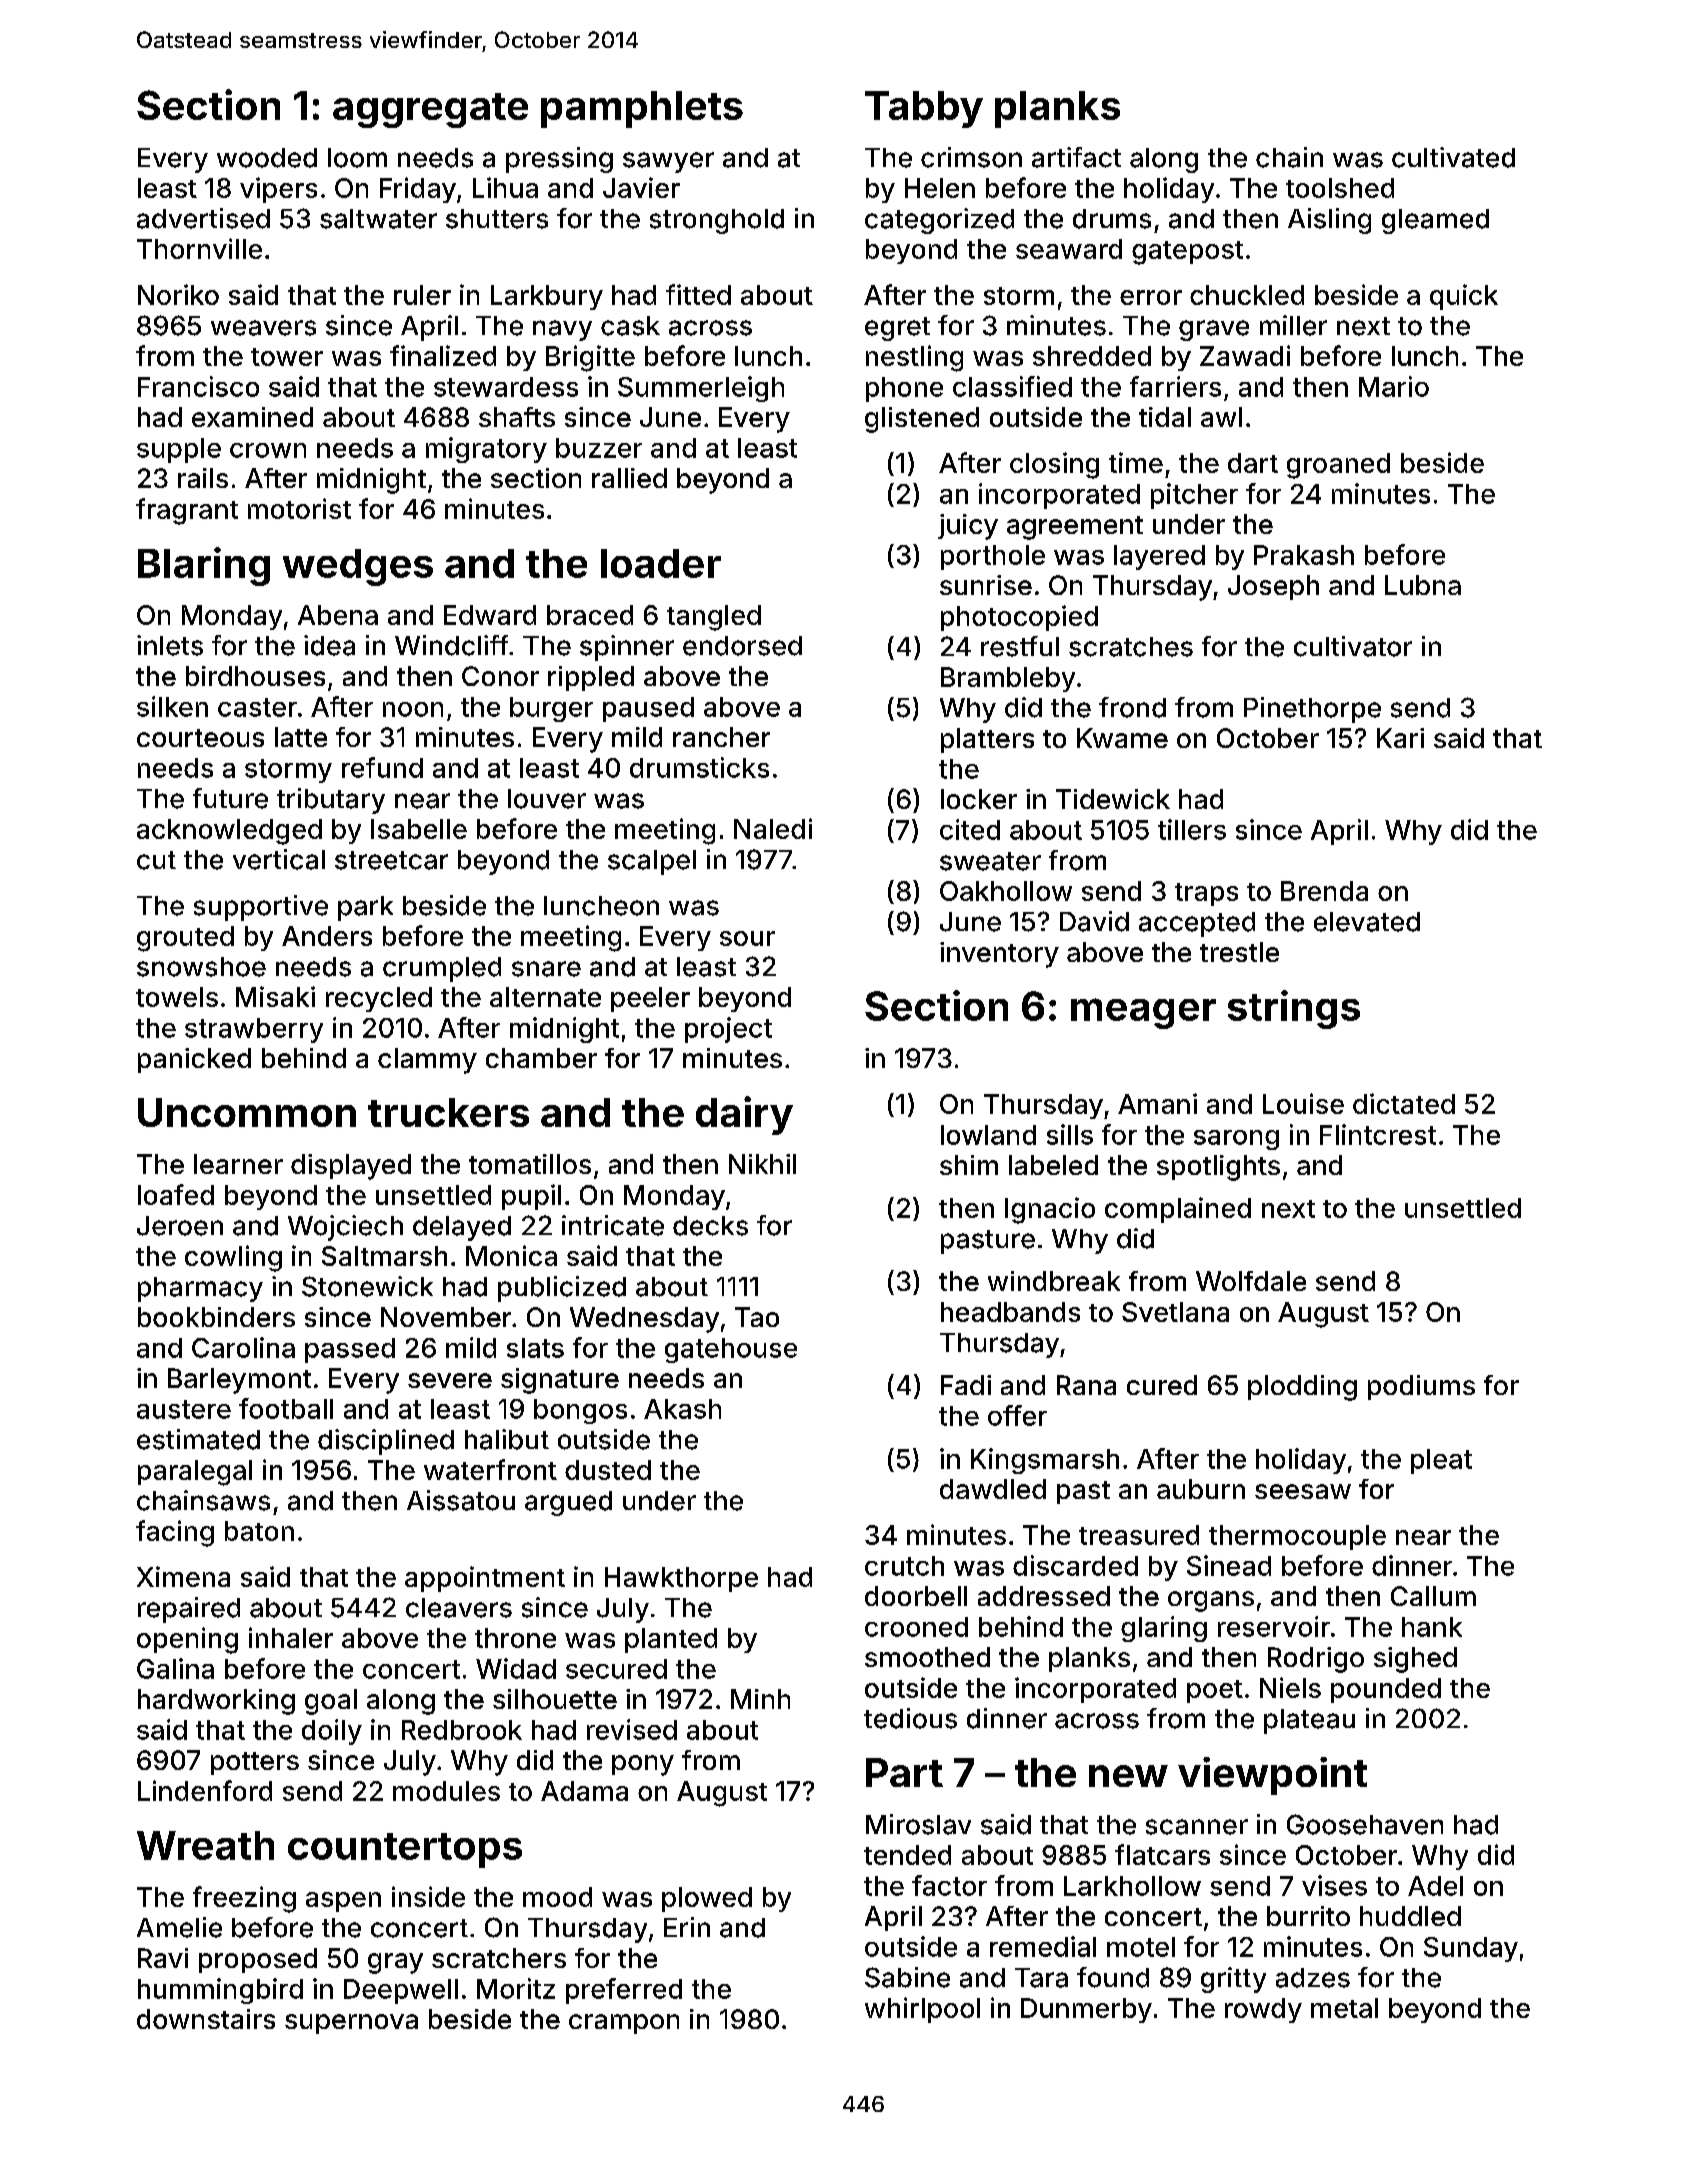 This screenshot has width=1683, height=2178. Describe the element at coordinates (1076, 157) in the screenshot. I see `artifact` at that location.
